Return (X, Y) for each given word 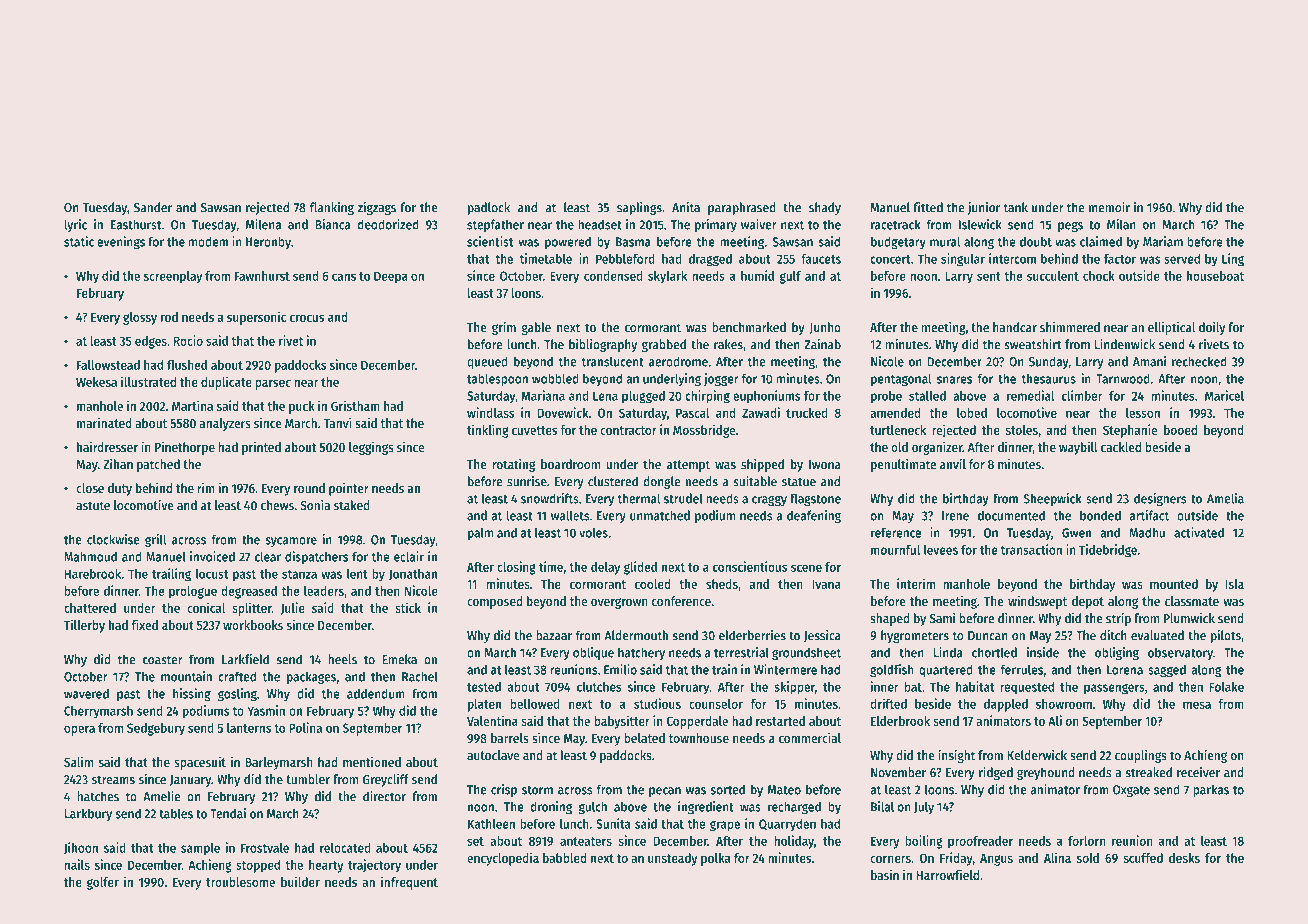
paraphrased (742, 208)
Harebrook (93, 574)
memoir (1109, 207)
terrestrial (741, 652)
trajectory (374, 866)
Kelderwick (1037, 755)
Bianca (333, 224)
